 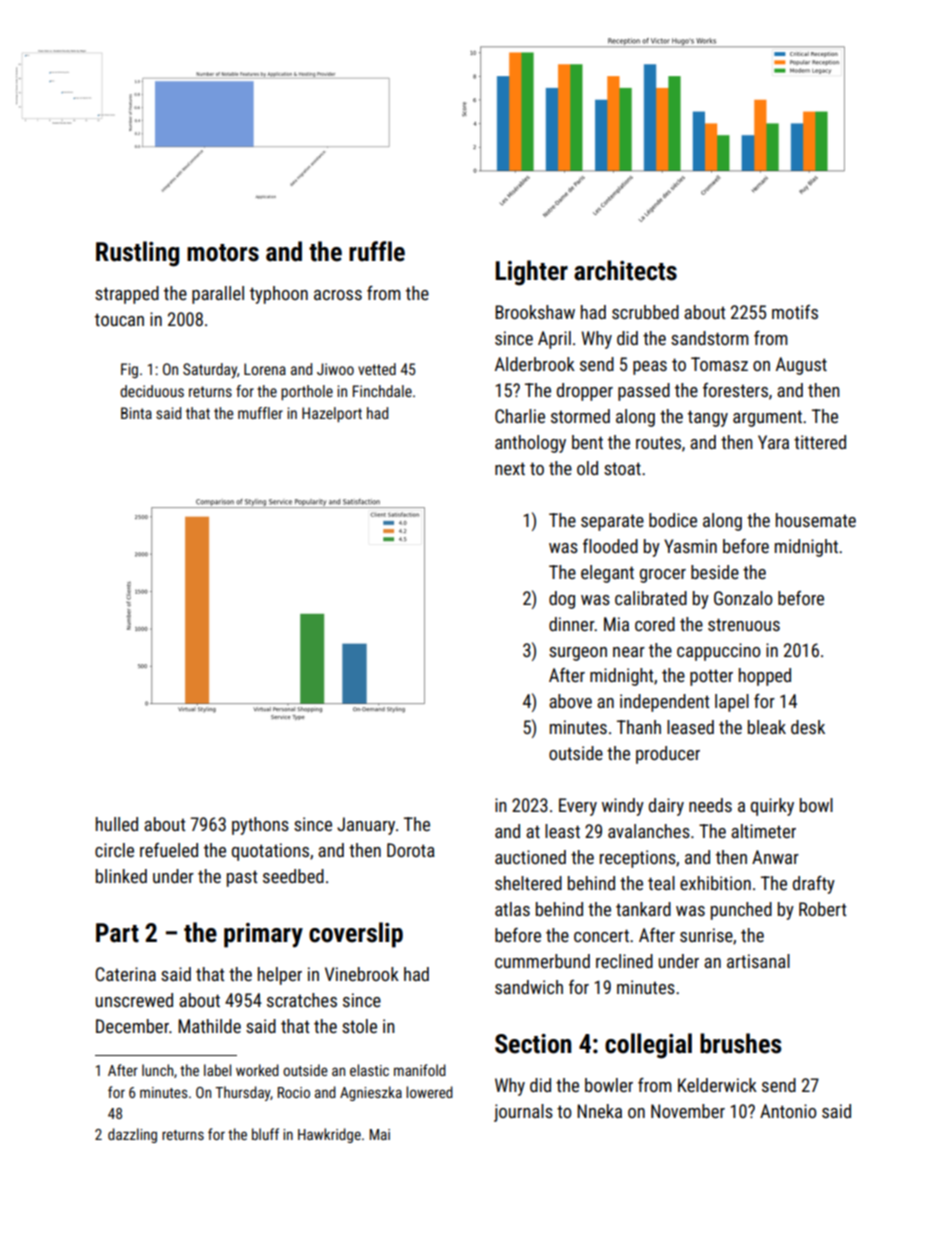 What do you see at coordinates (136, 413) in the screenshot?
I see `Binta` at bounding box center [136, 413].
